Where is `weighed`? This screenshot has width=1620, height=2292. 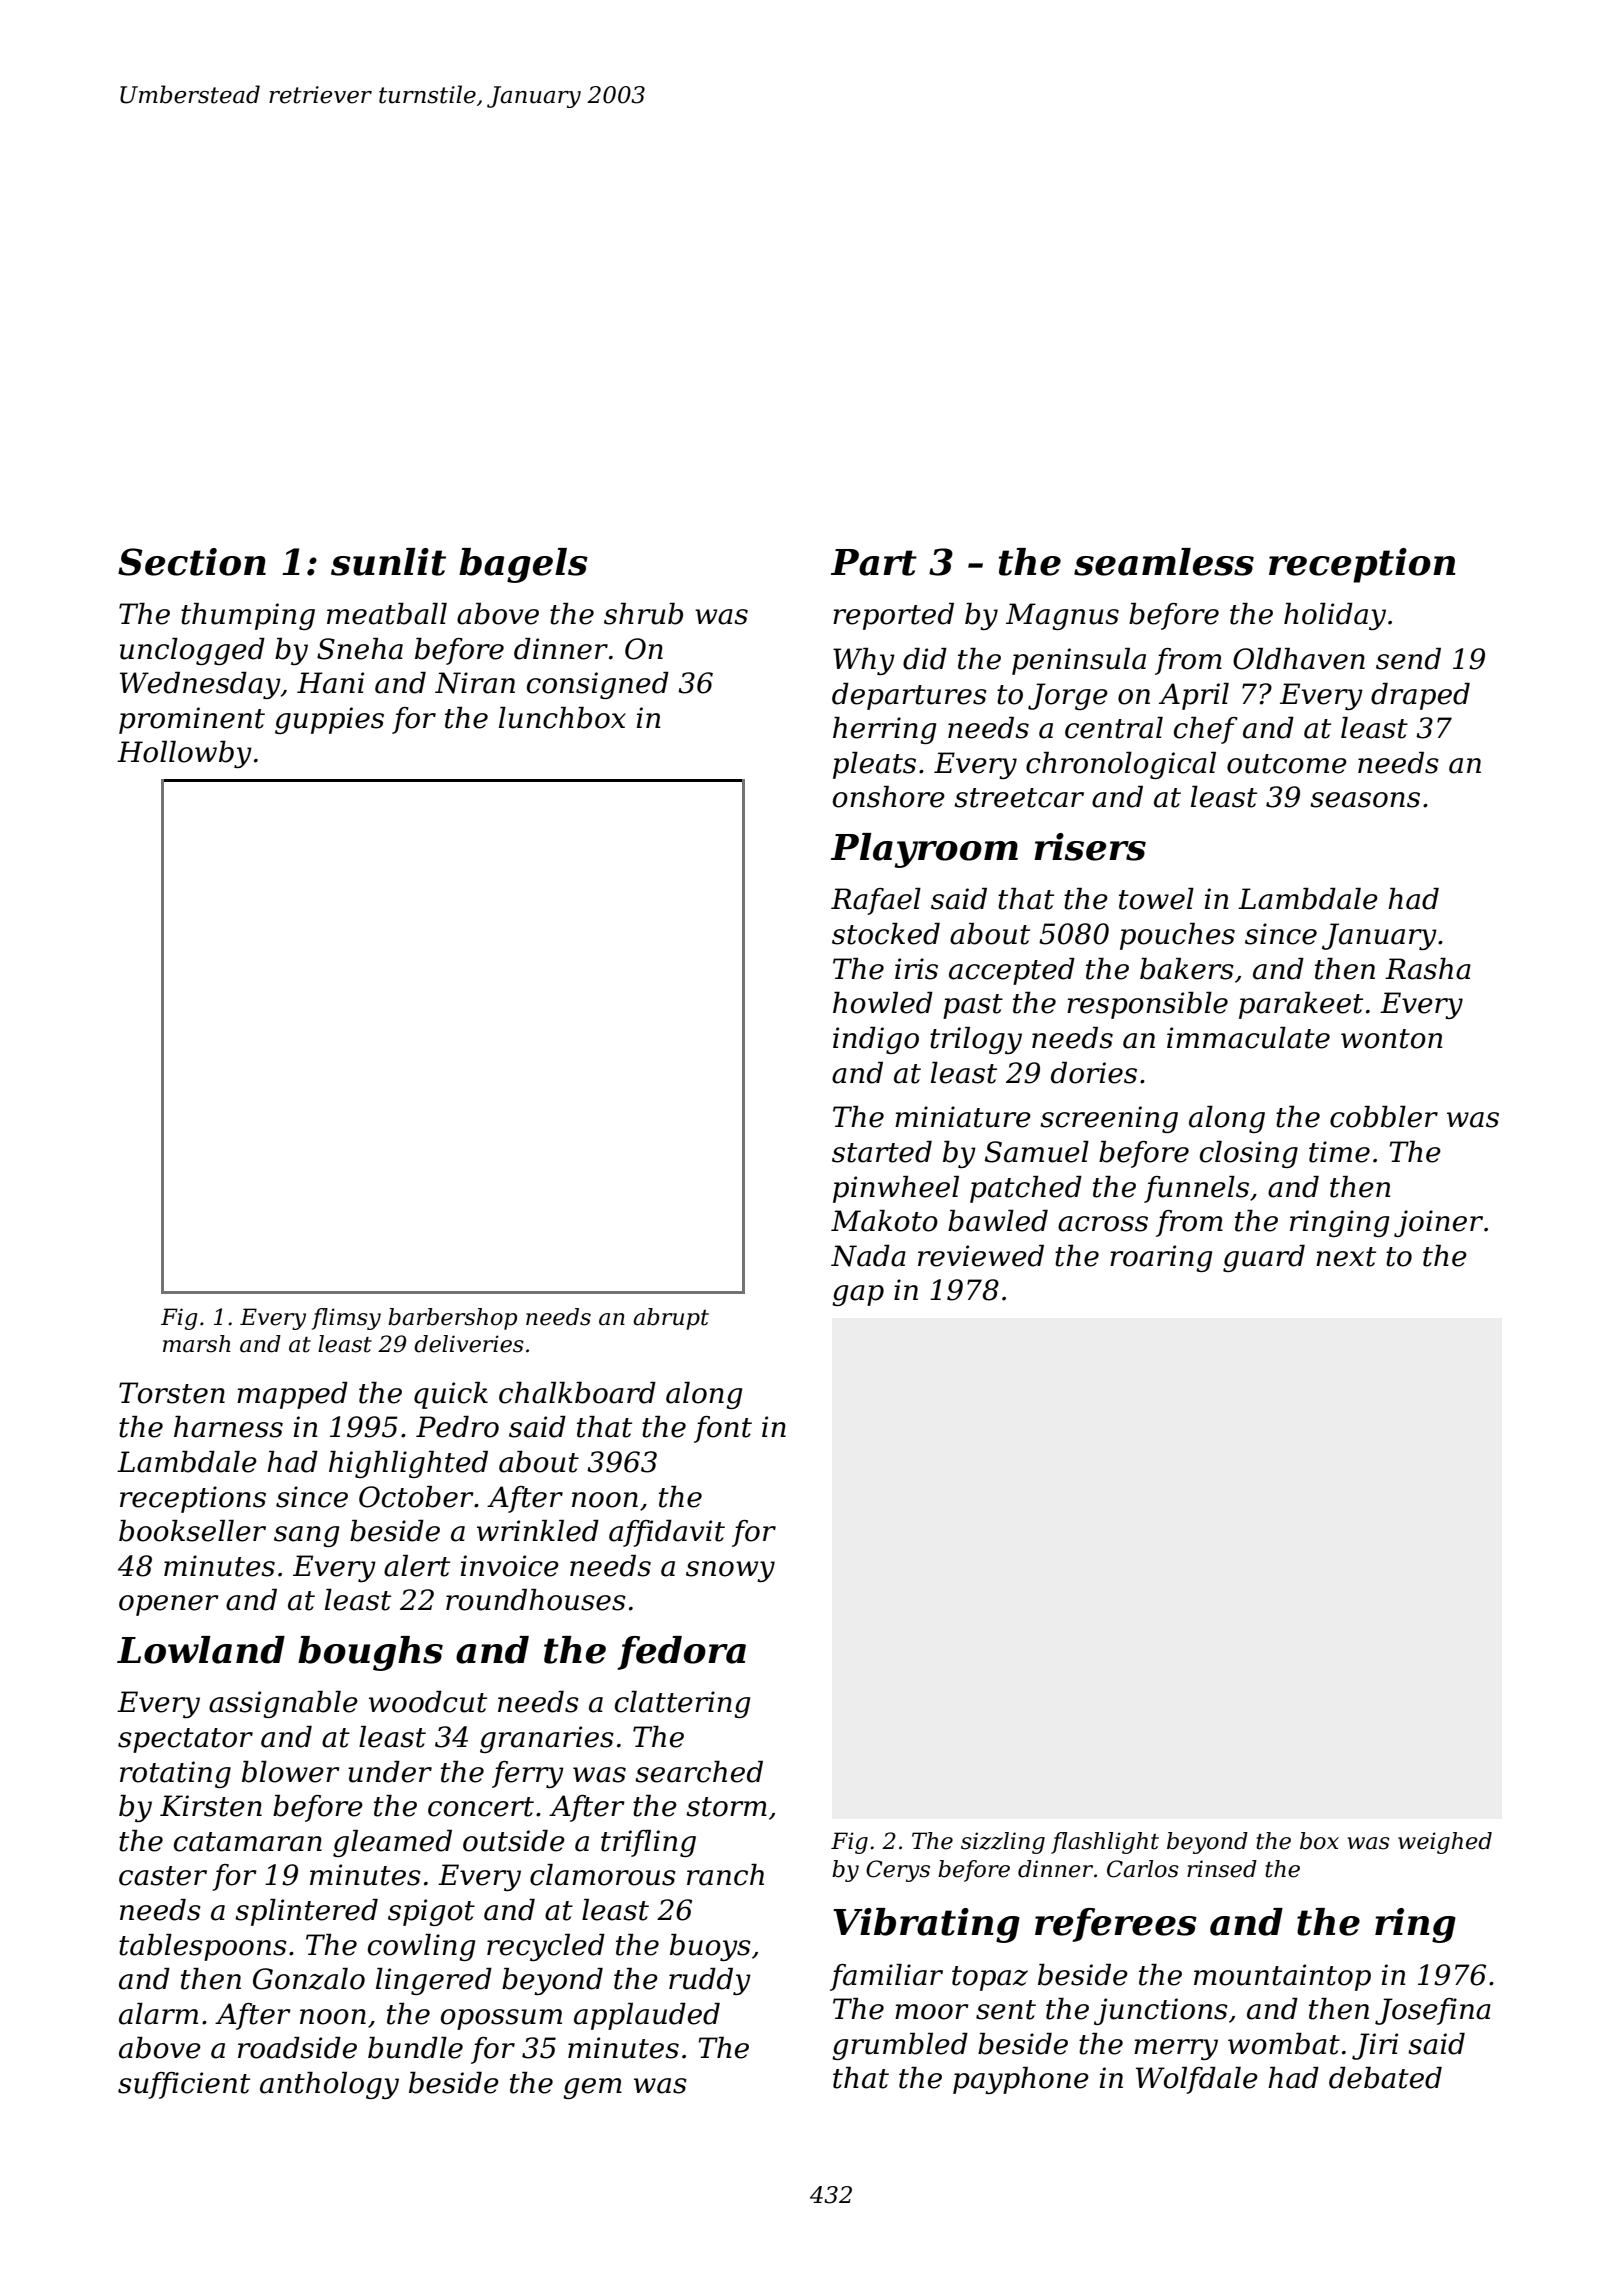 weighed is located at coordinates (1445, 1843).
